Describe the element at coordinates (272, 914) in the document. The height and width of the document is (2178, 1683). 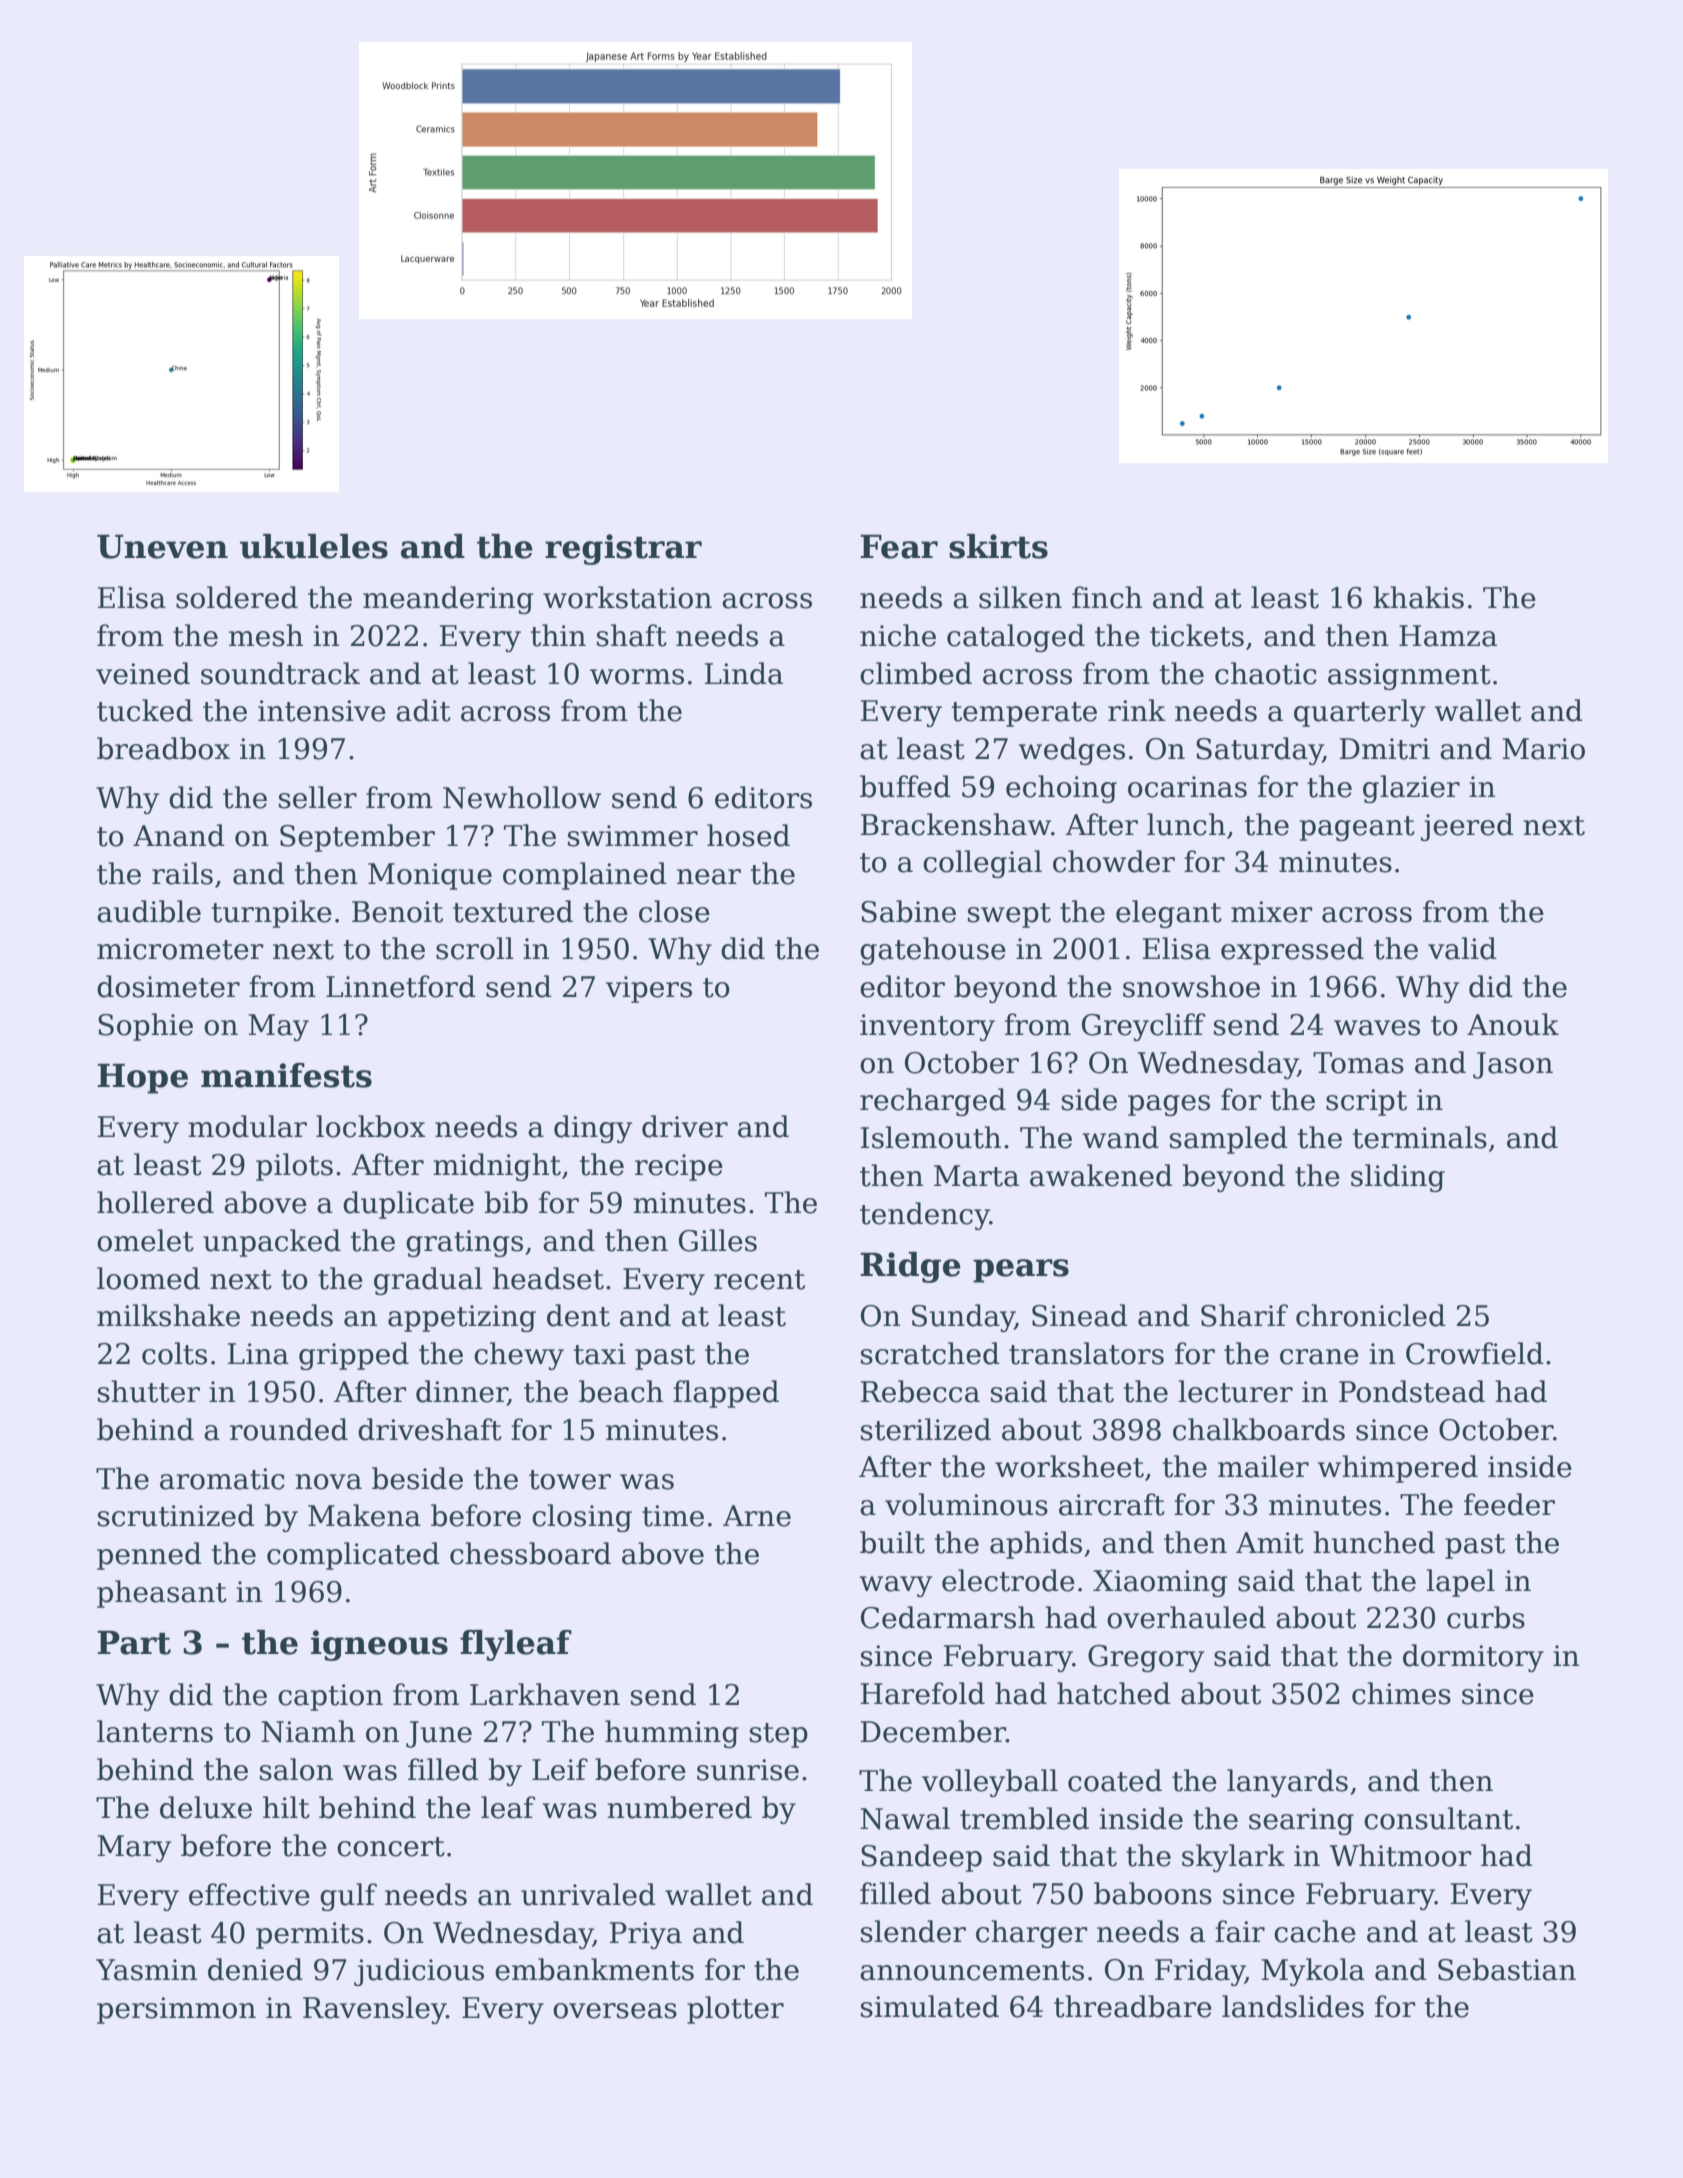
I see `turnpike` at that location.
